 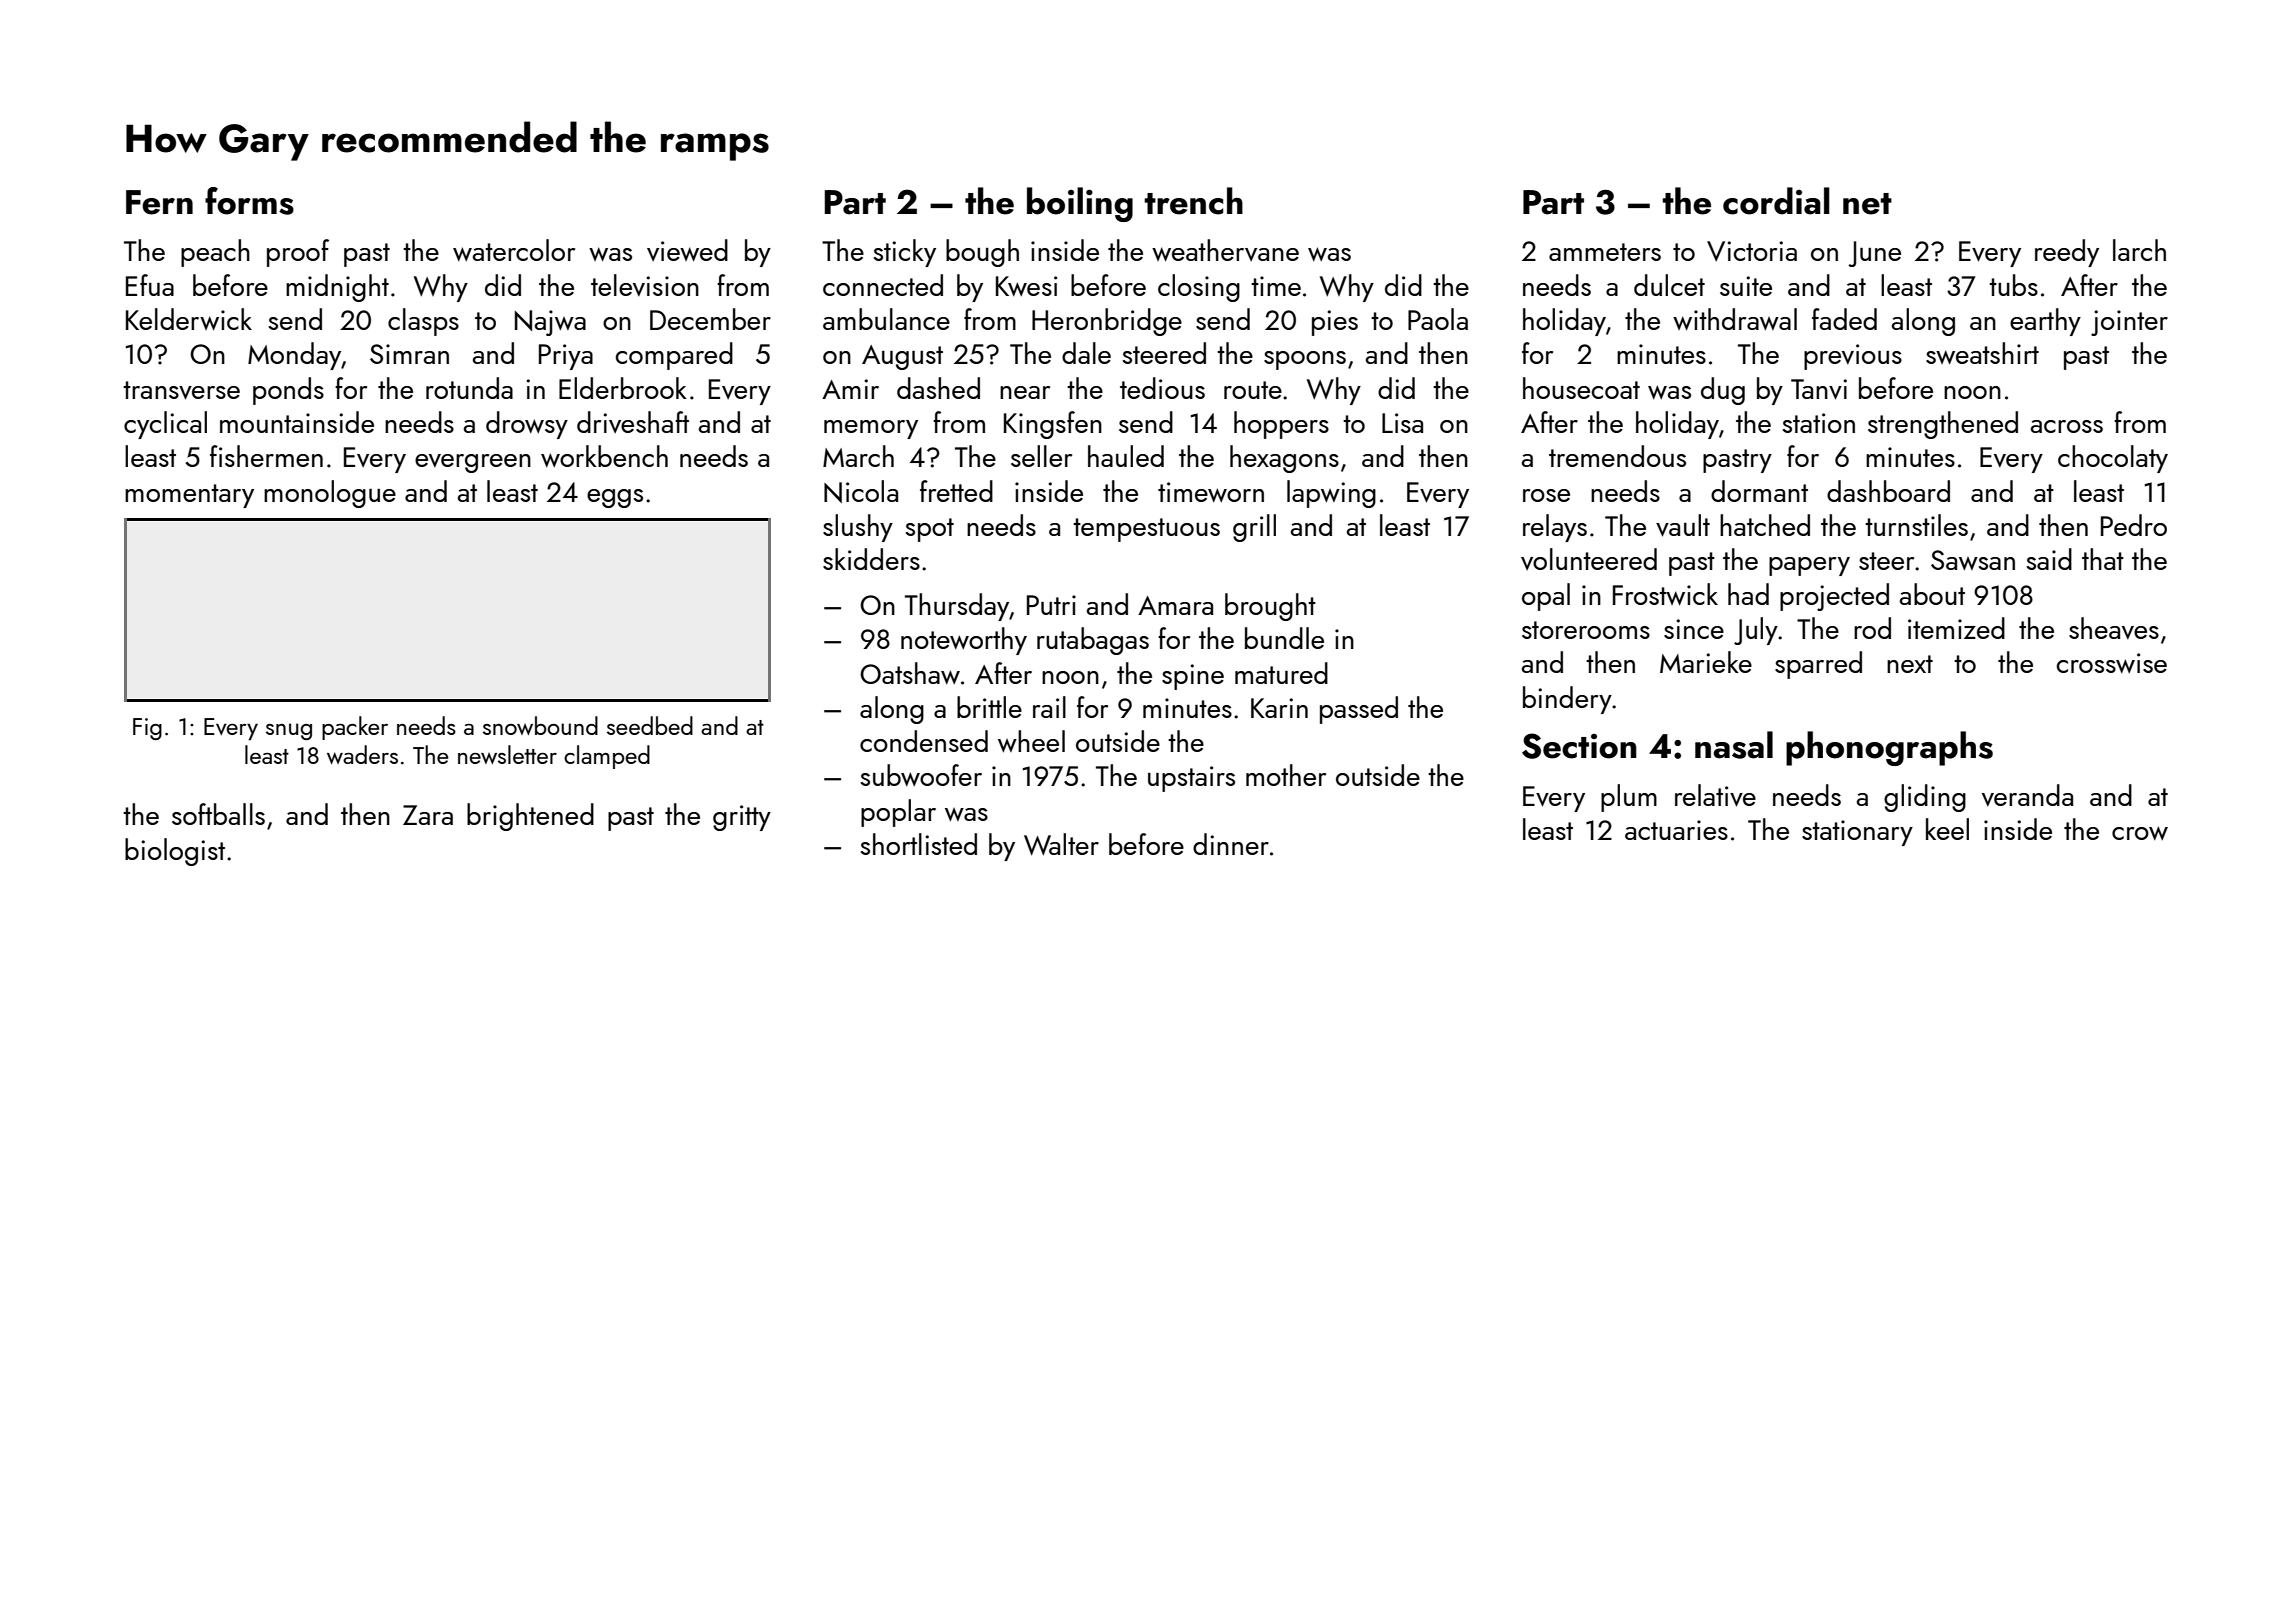 What do you see at coordinates (1776, 201) in the screenshot?
I see `cordial` at bounding box center [1776, 201].
